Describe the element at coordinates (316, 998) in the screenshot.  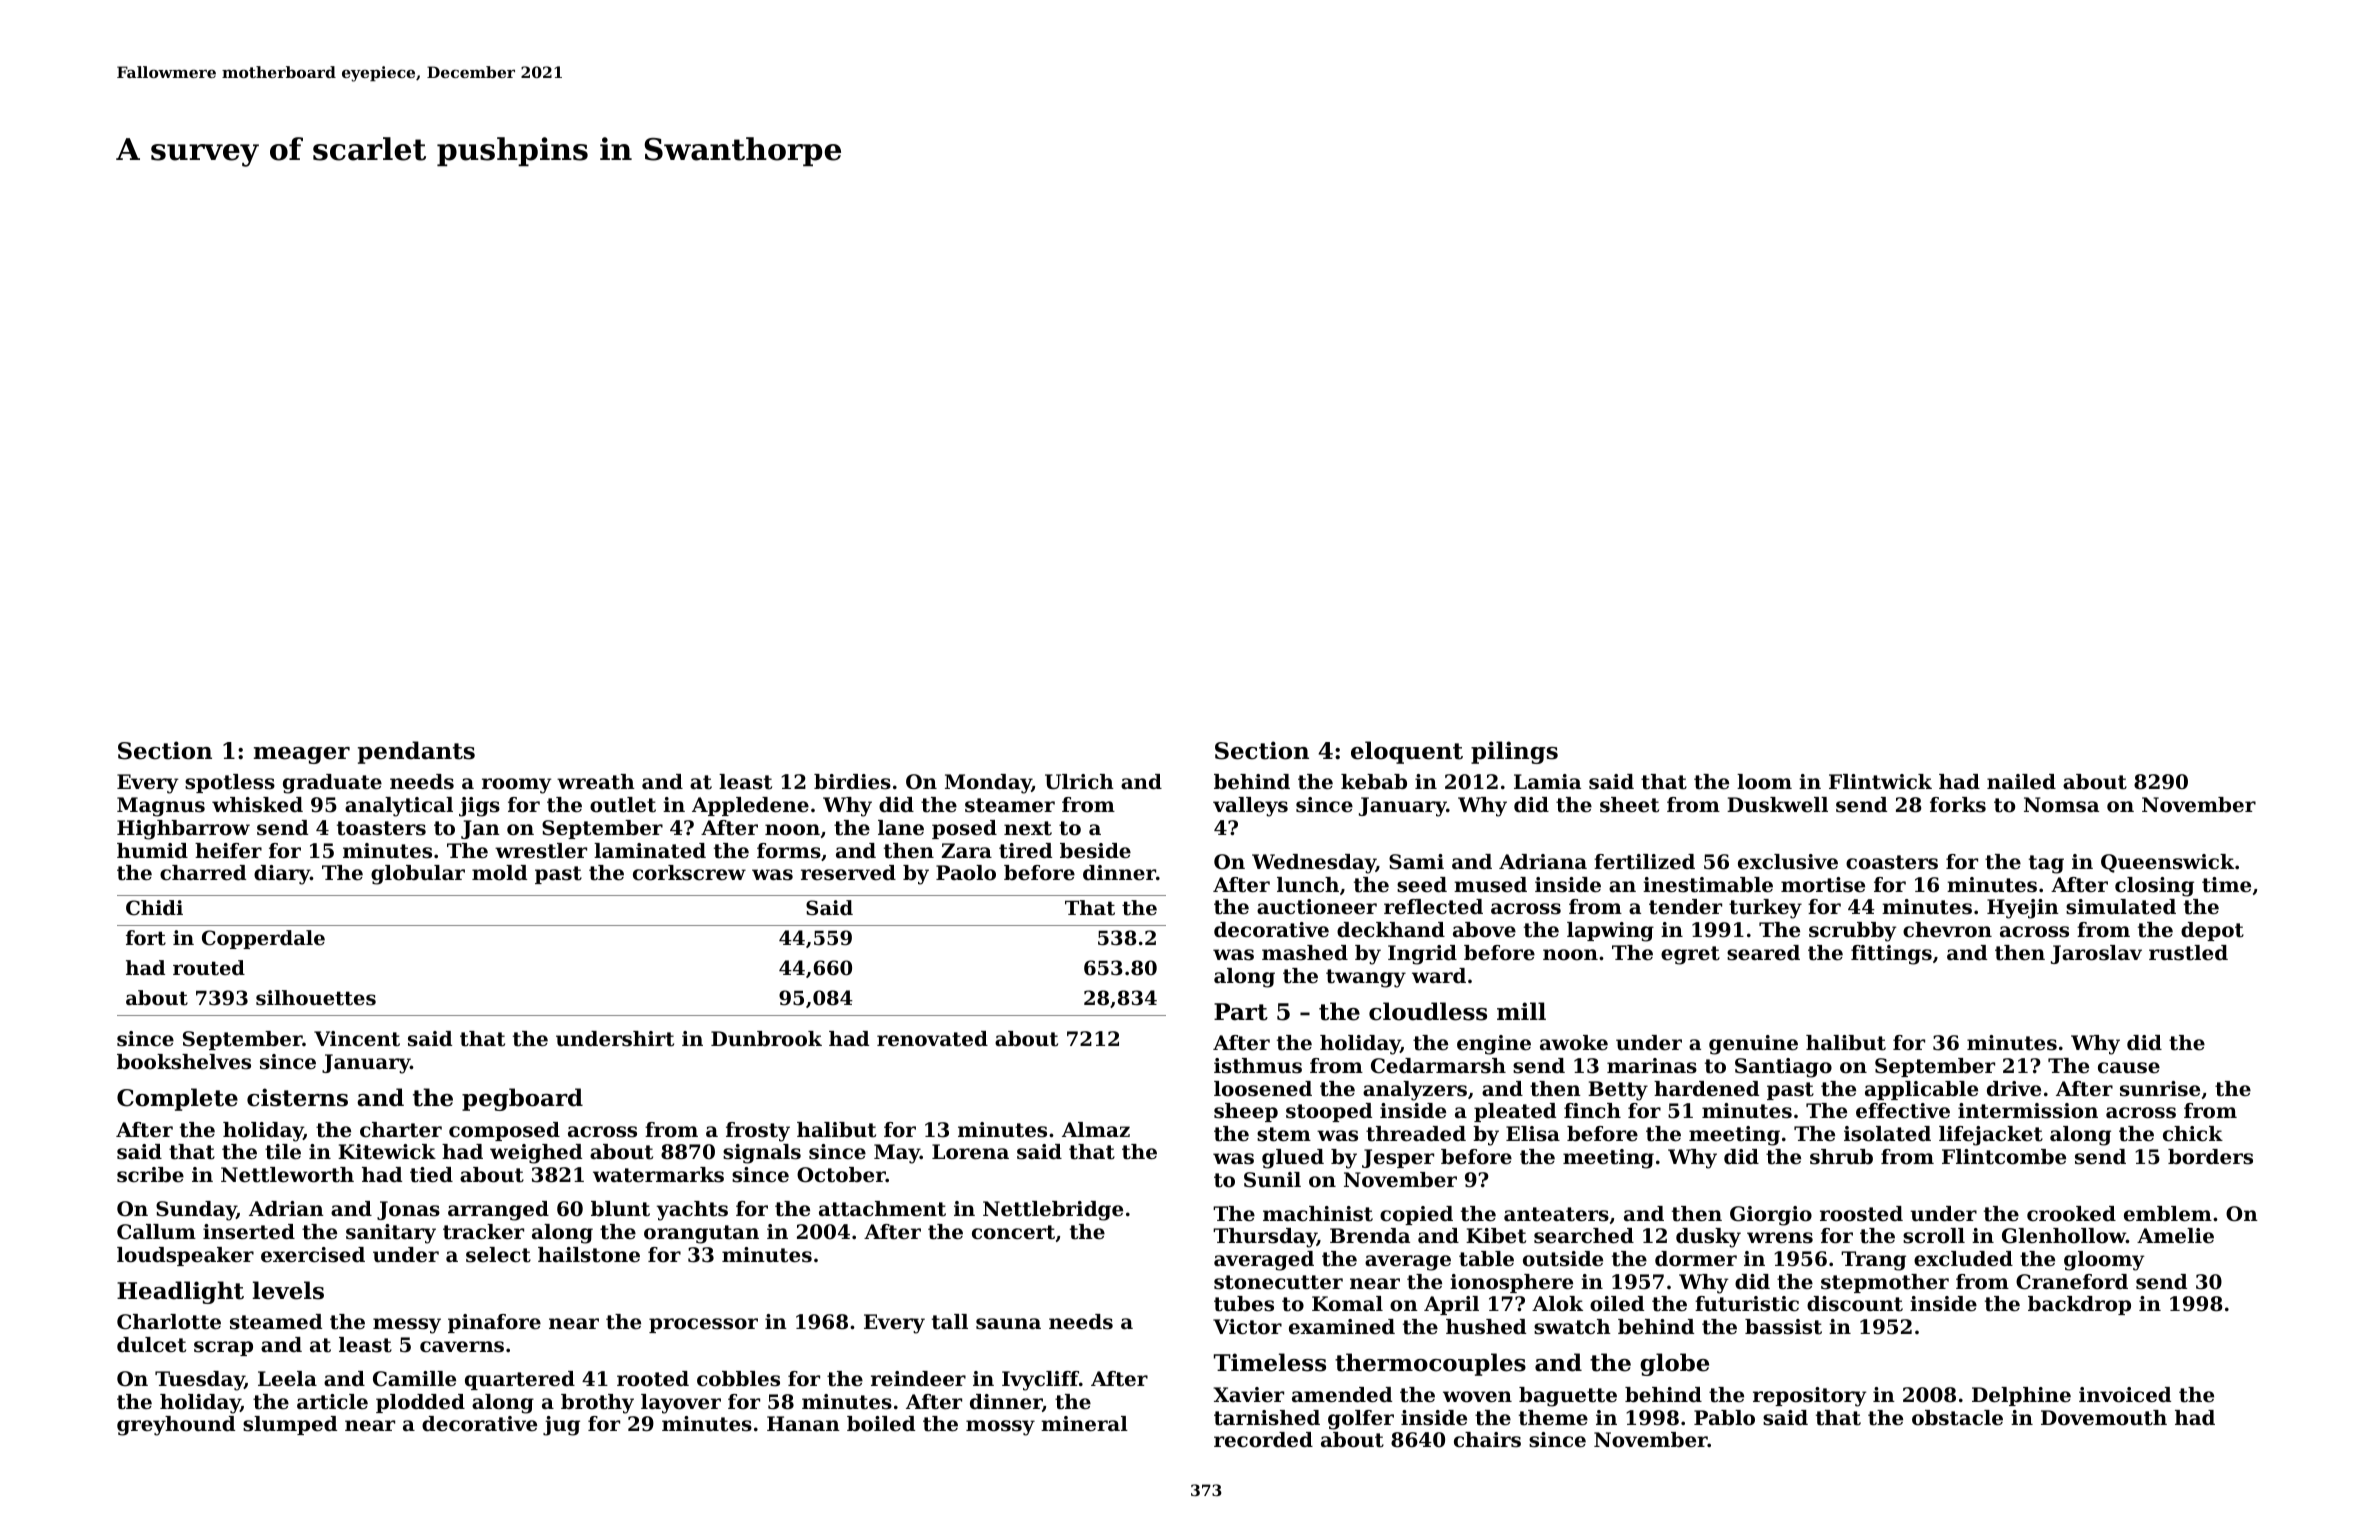
I see `silhouettes` at that location.
